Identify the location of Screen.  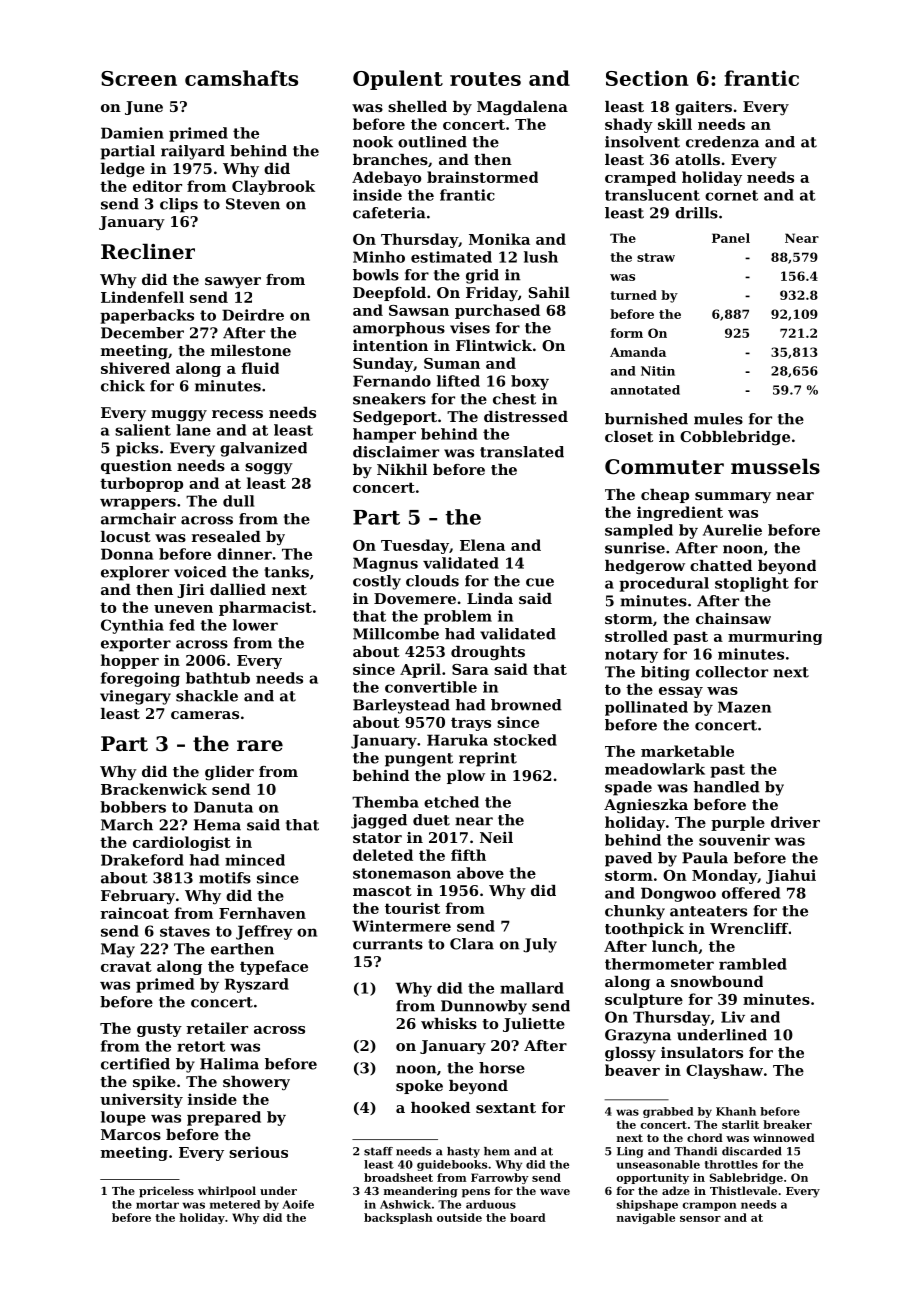
(139, 78).
